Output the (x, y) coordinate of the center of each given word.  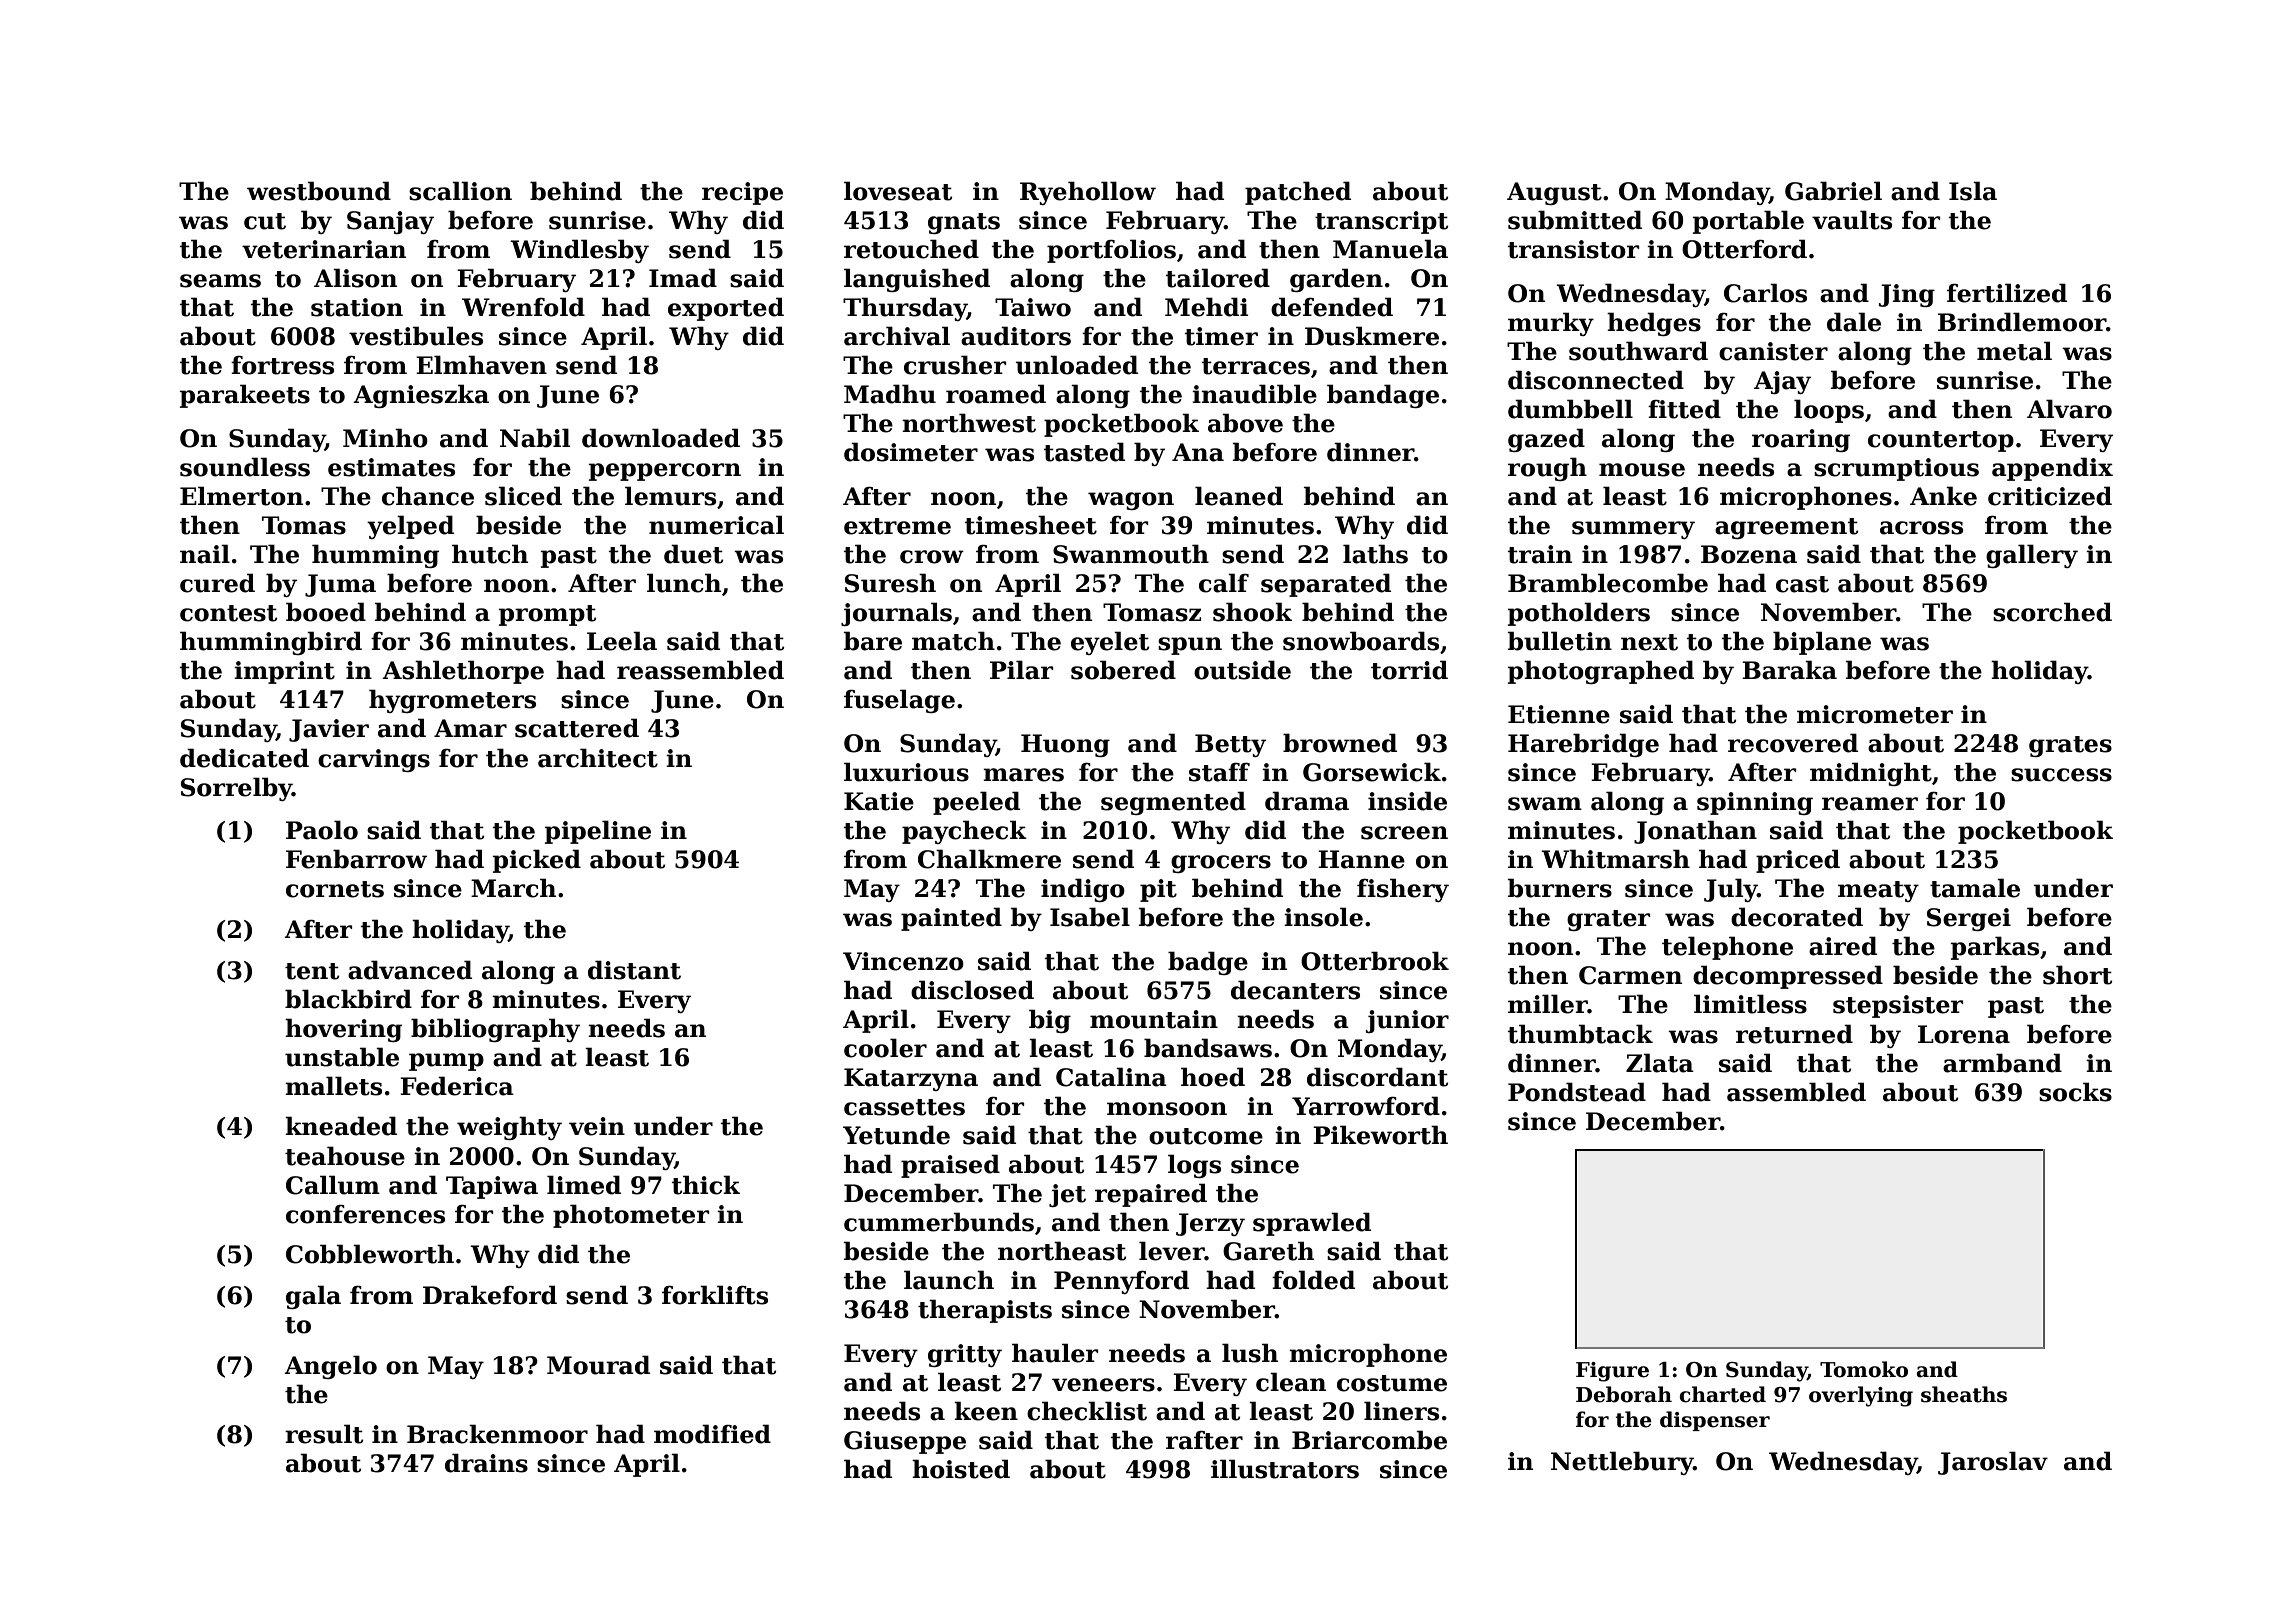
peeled (976, 803)
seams (220, 281)
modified (712, 1434)
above (1245, 423)
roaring (1801, 440)
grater (1608, 920)
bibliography (495, 1030)
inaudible (1254, 394)
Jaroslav (1993, 1463)
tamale (1975, 888)
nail (205, 554)
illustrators (1285, 1469)
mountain (1154, 1019)
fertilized (2007, 293)
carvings (374, 760)
